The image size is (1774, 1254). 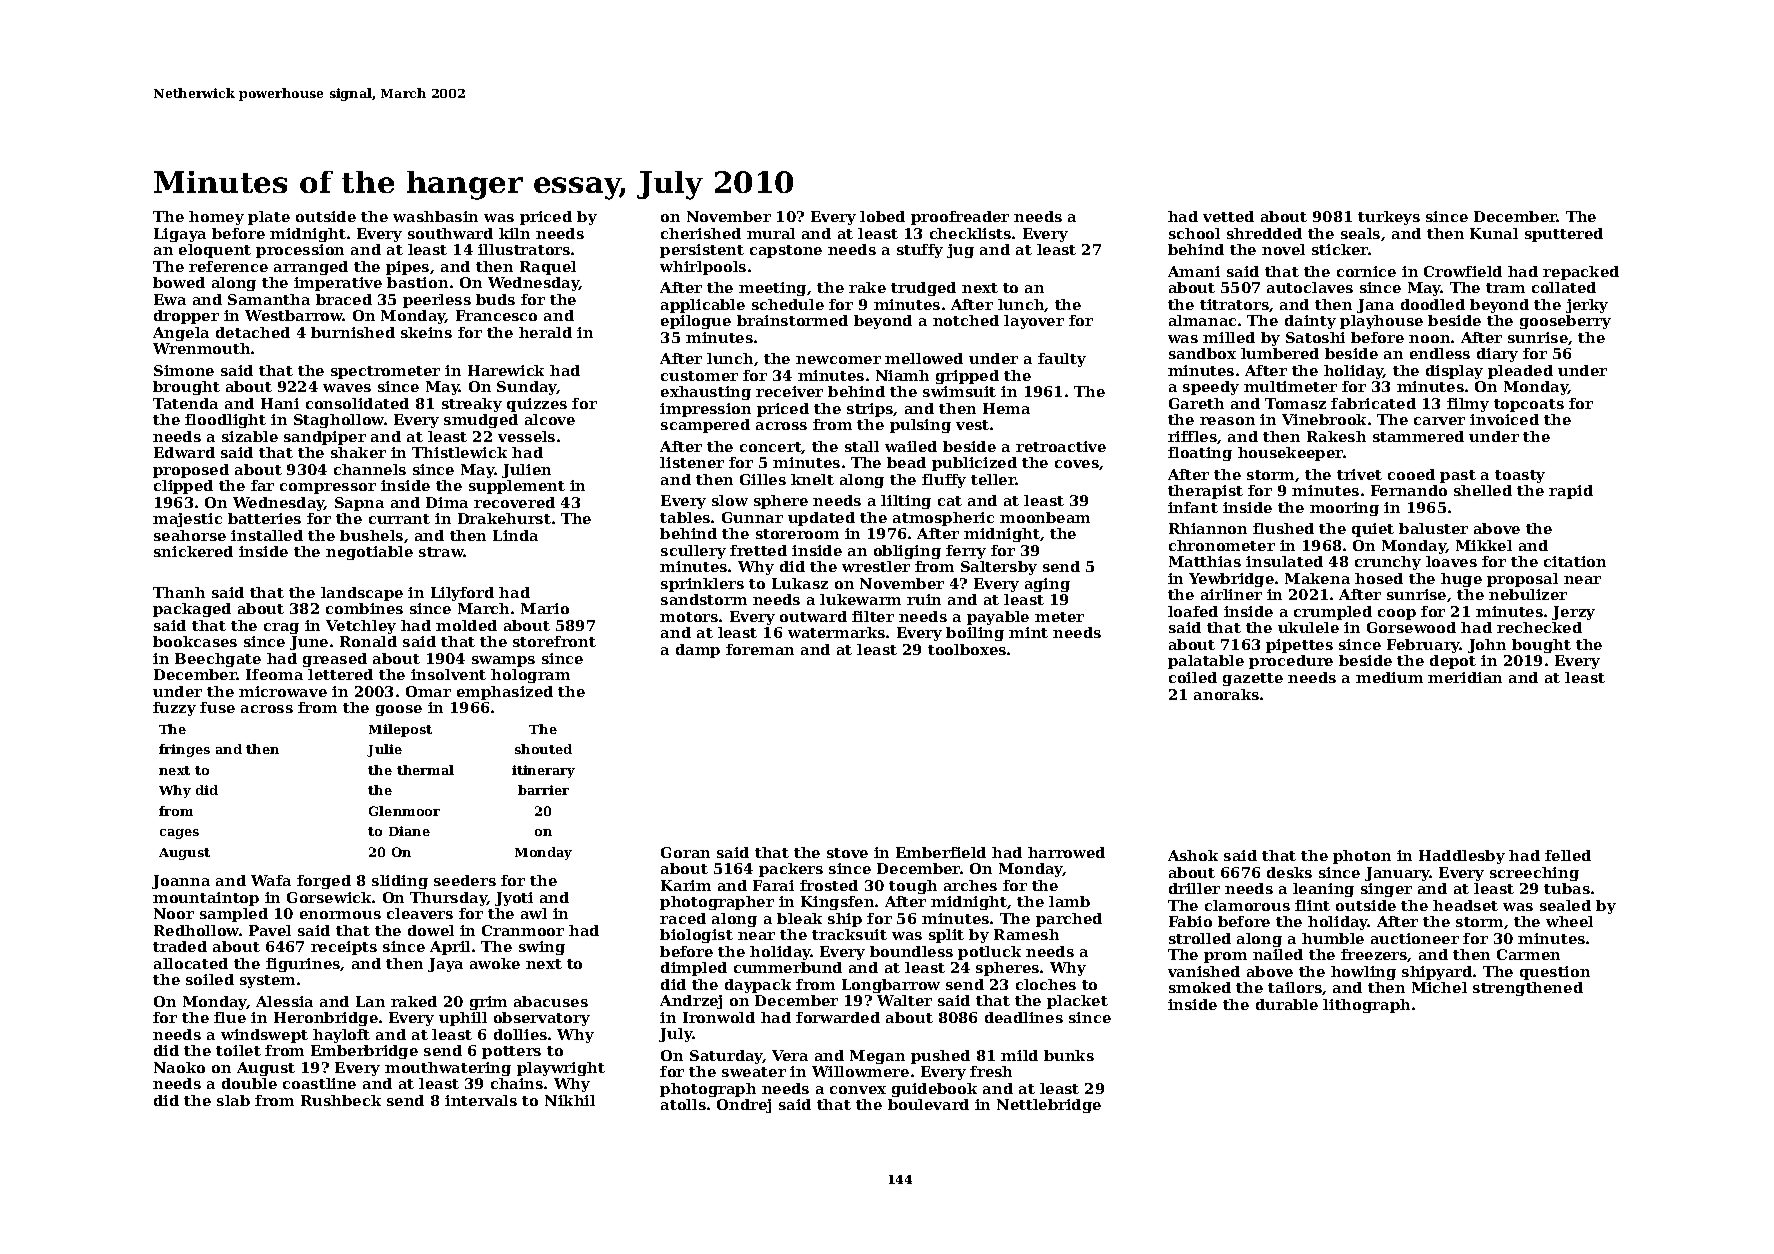 What do you see at coordinates (1049, 1106) in the image?
I see `Nettlebridge` at bounding box center [1049, 1106].
